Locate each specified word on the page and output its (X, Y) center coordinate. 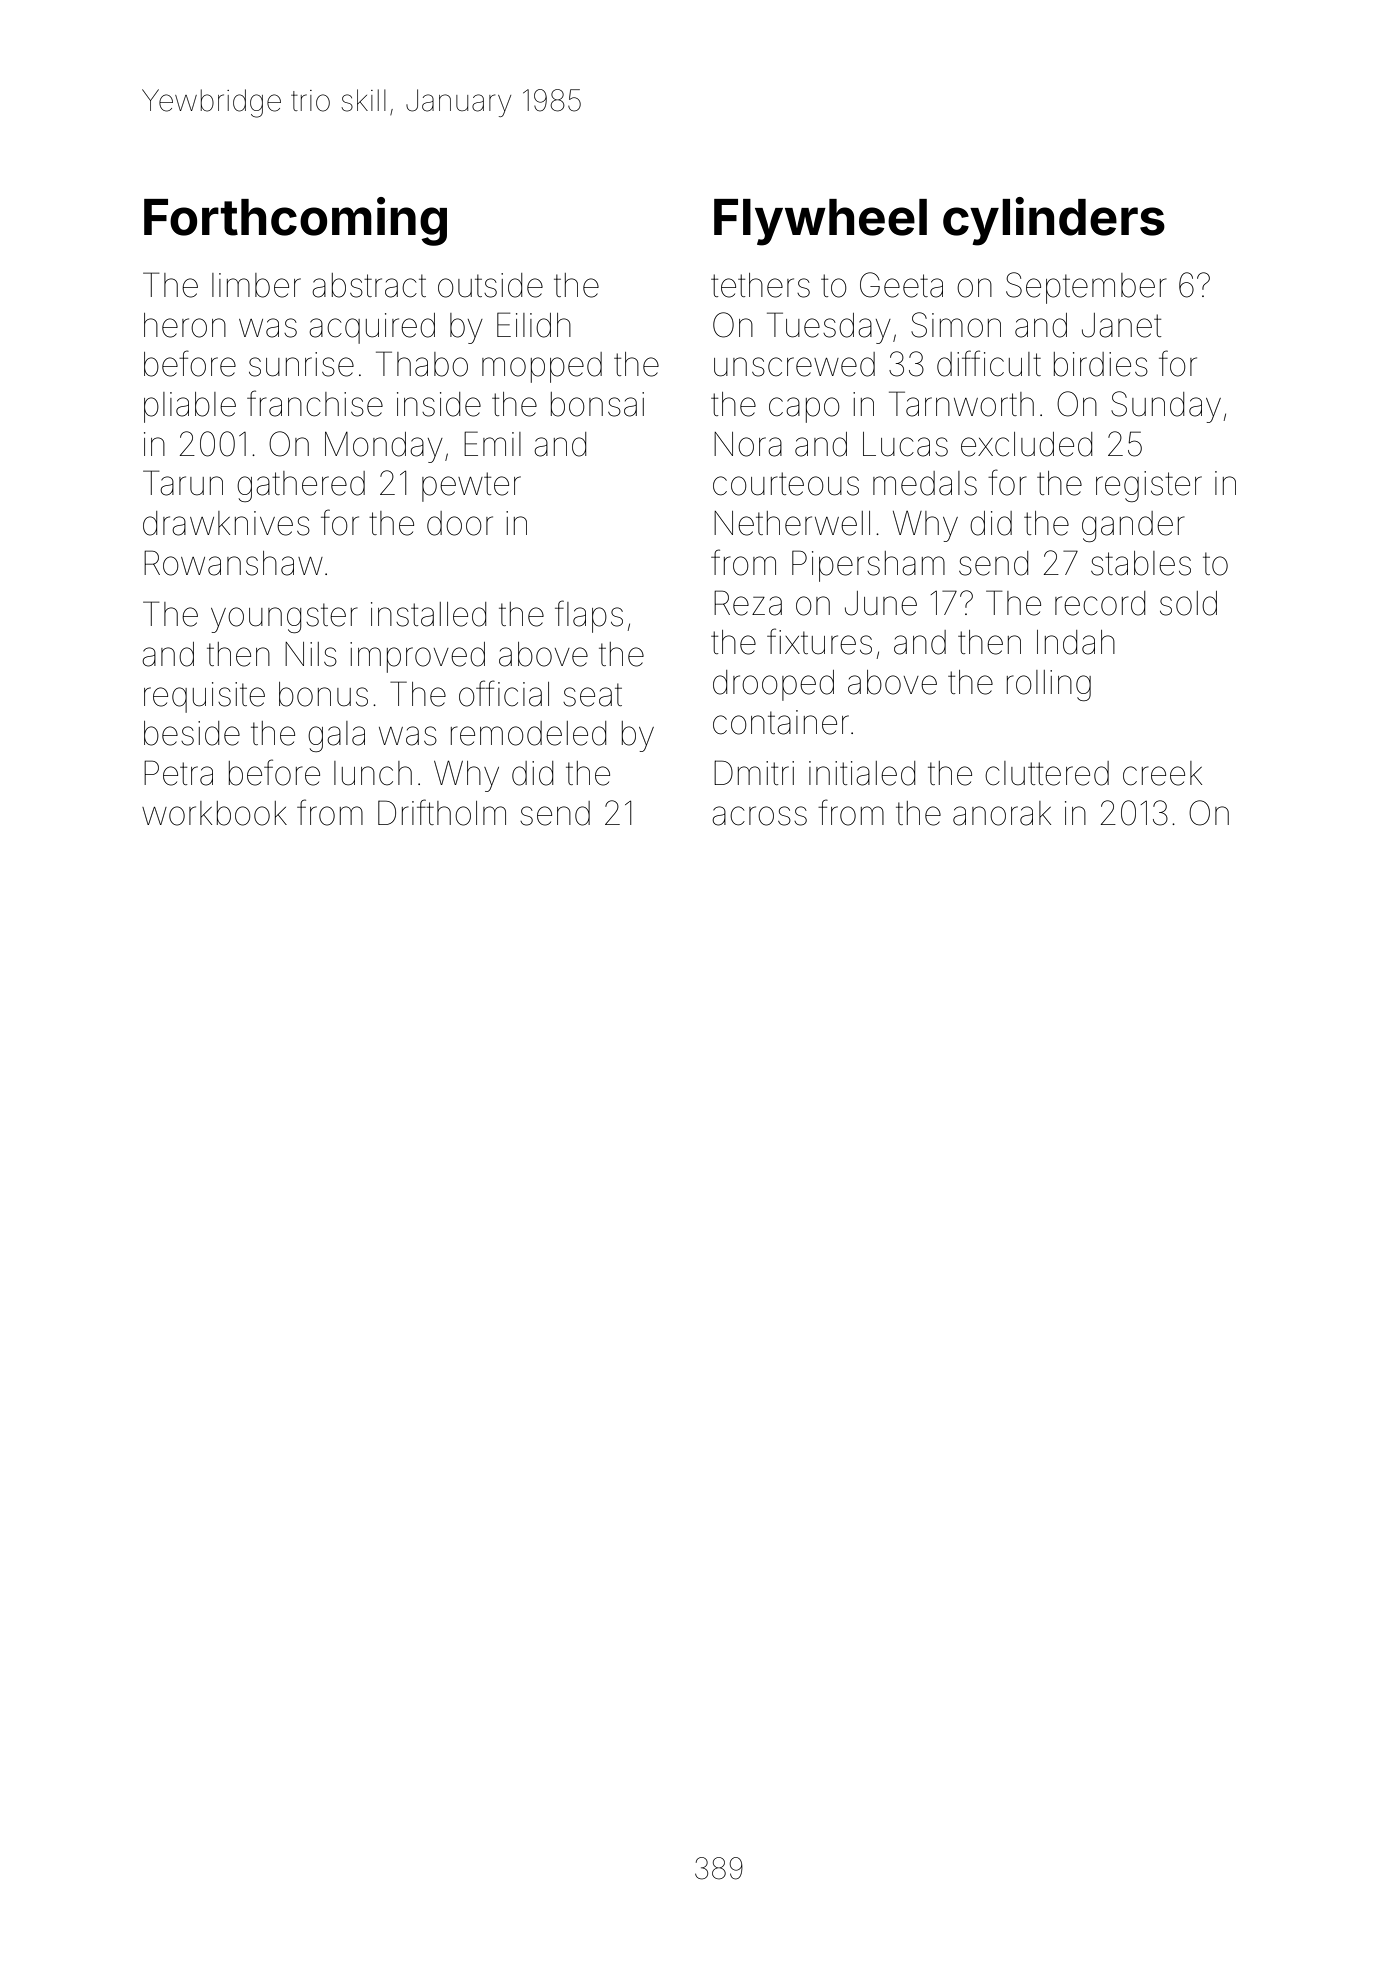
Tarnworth (961, 404)
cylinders (1054, 221)
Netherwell (792, 523)
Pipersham (868, 566)
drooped (773, 685)
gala (336, 736)
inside (439, 404)
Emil (492, 443)
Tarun (183, 483)
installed (428, 614)
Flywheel (820, 222)
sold (1188, 603)
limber (256, 285)
